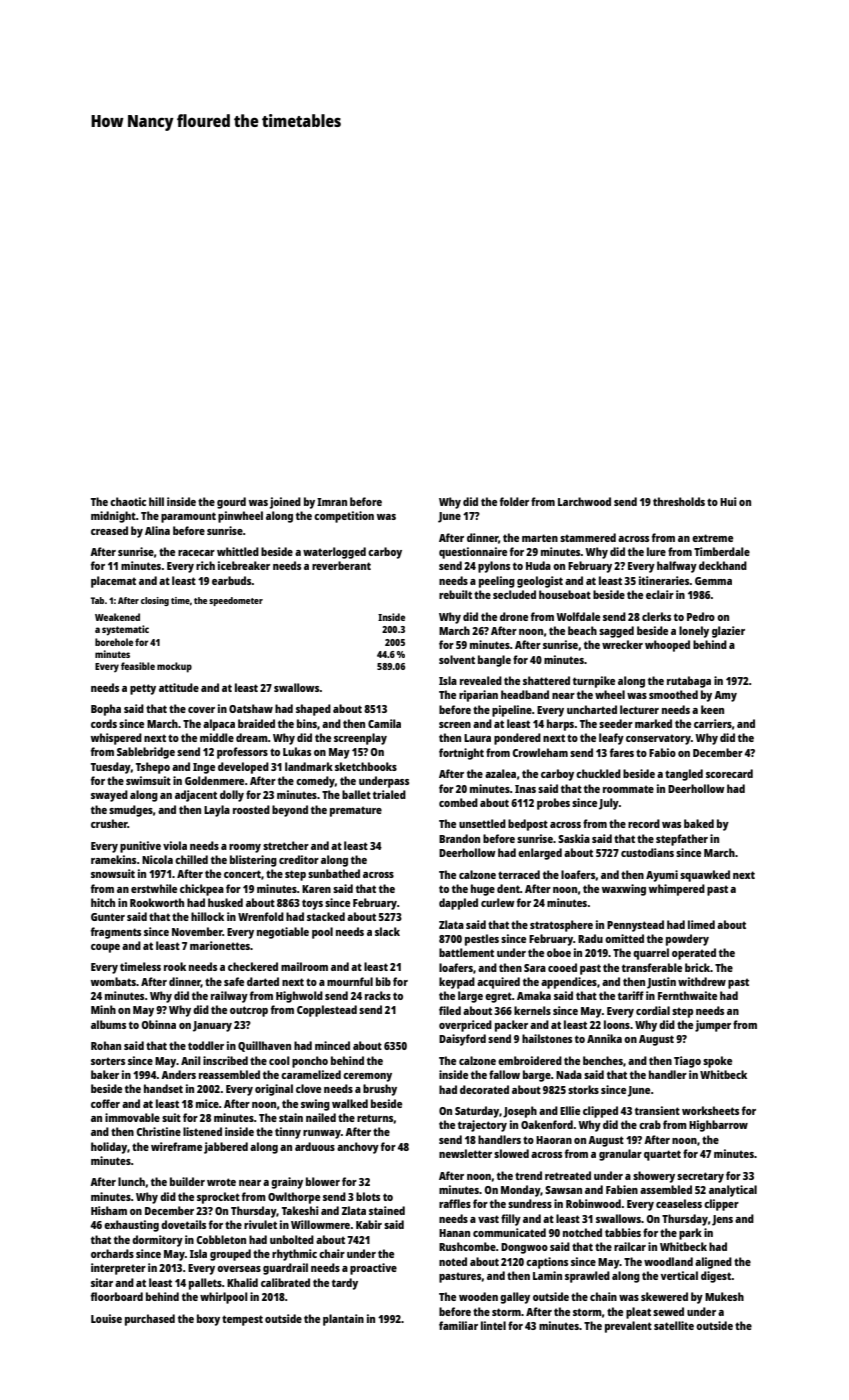  What do you see at coordinates (560, 725) in the screenshot?
I see `harps` at bounding box center [560, 725].
